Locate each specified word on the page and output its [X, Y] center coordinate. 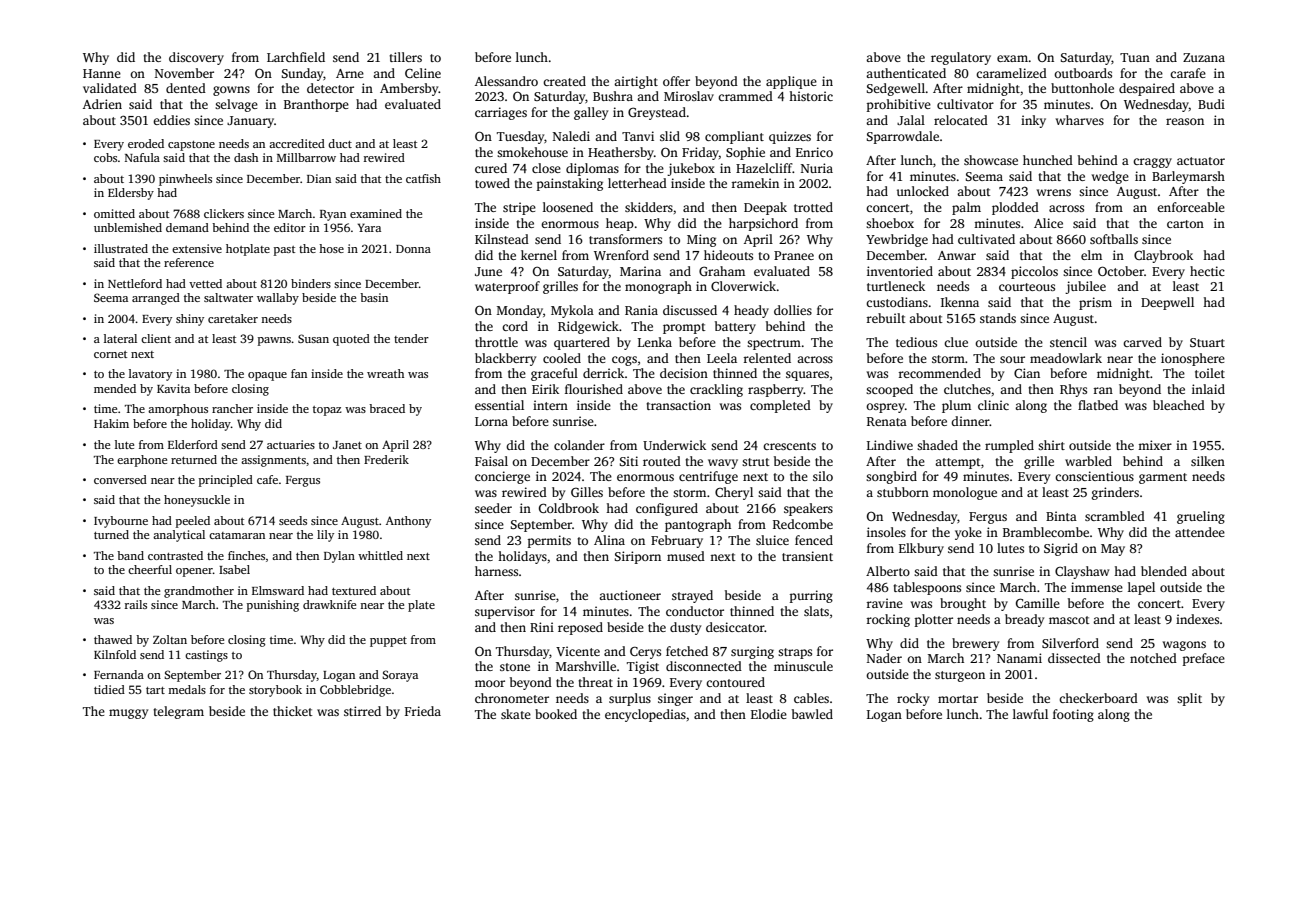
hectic [1207, 271]
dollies [793, 310]
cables [811, 698]
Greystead [657, 113]
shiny [190, 320]
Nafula [142, 157]
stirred [362, 711]
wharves [1080, 120]
